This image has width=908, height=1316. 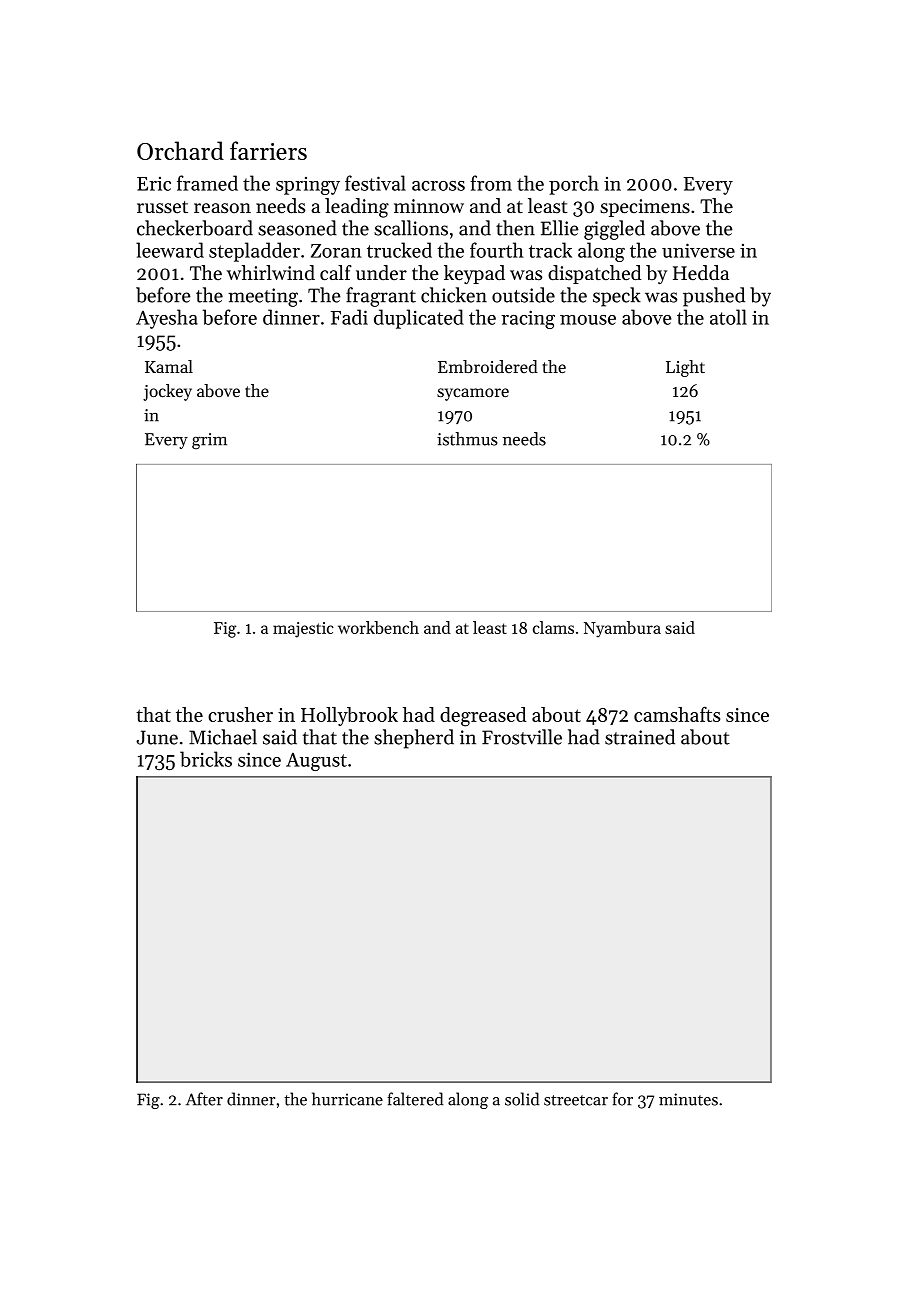 I want to click on Nyambura, so click(x=622, y=629).
